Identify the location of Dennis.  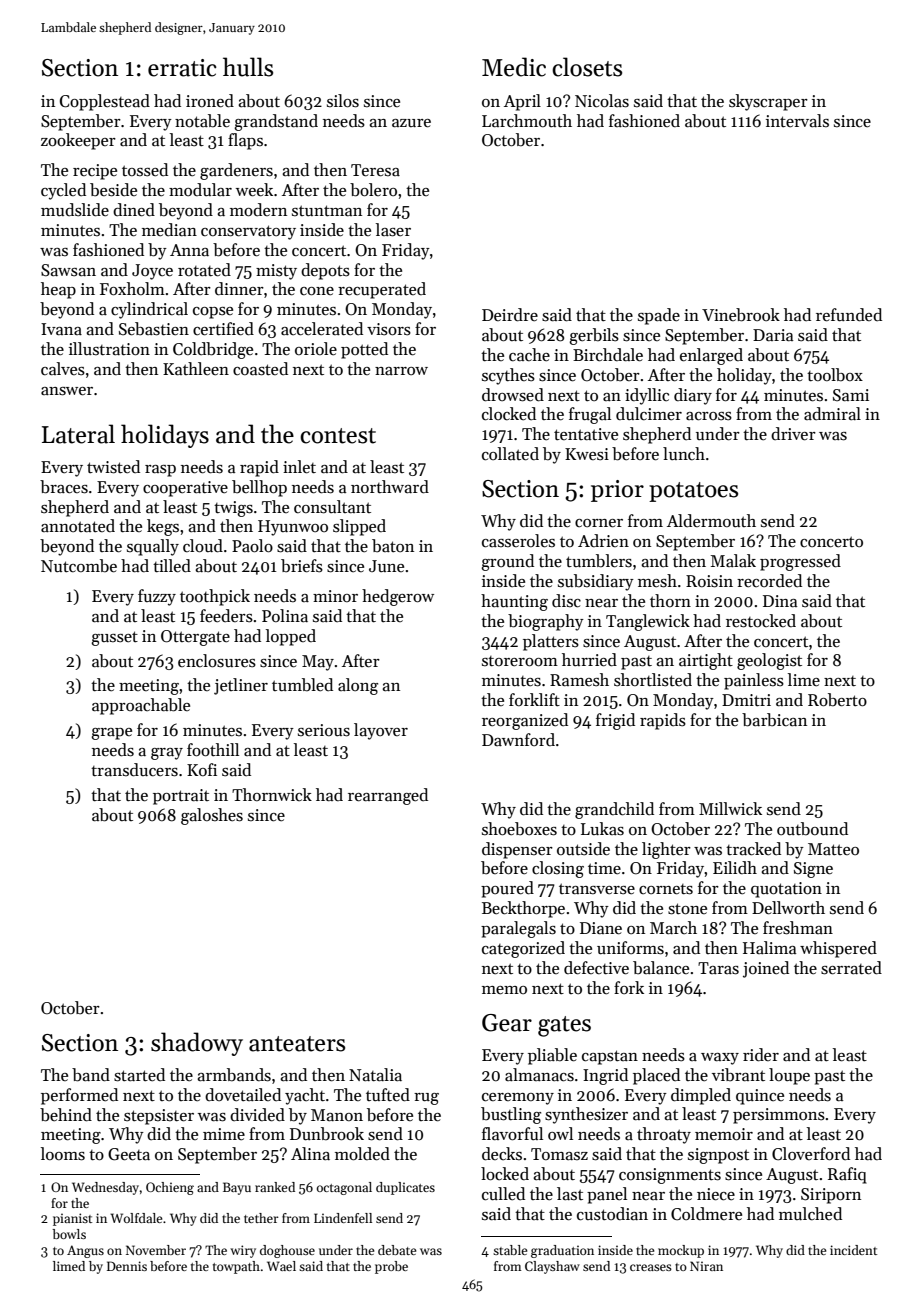
(127, 1266).
